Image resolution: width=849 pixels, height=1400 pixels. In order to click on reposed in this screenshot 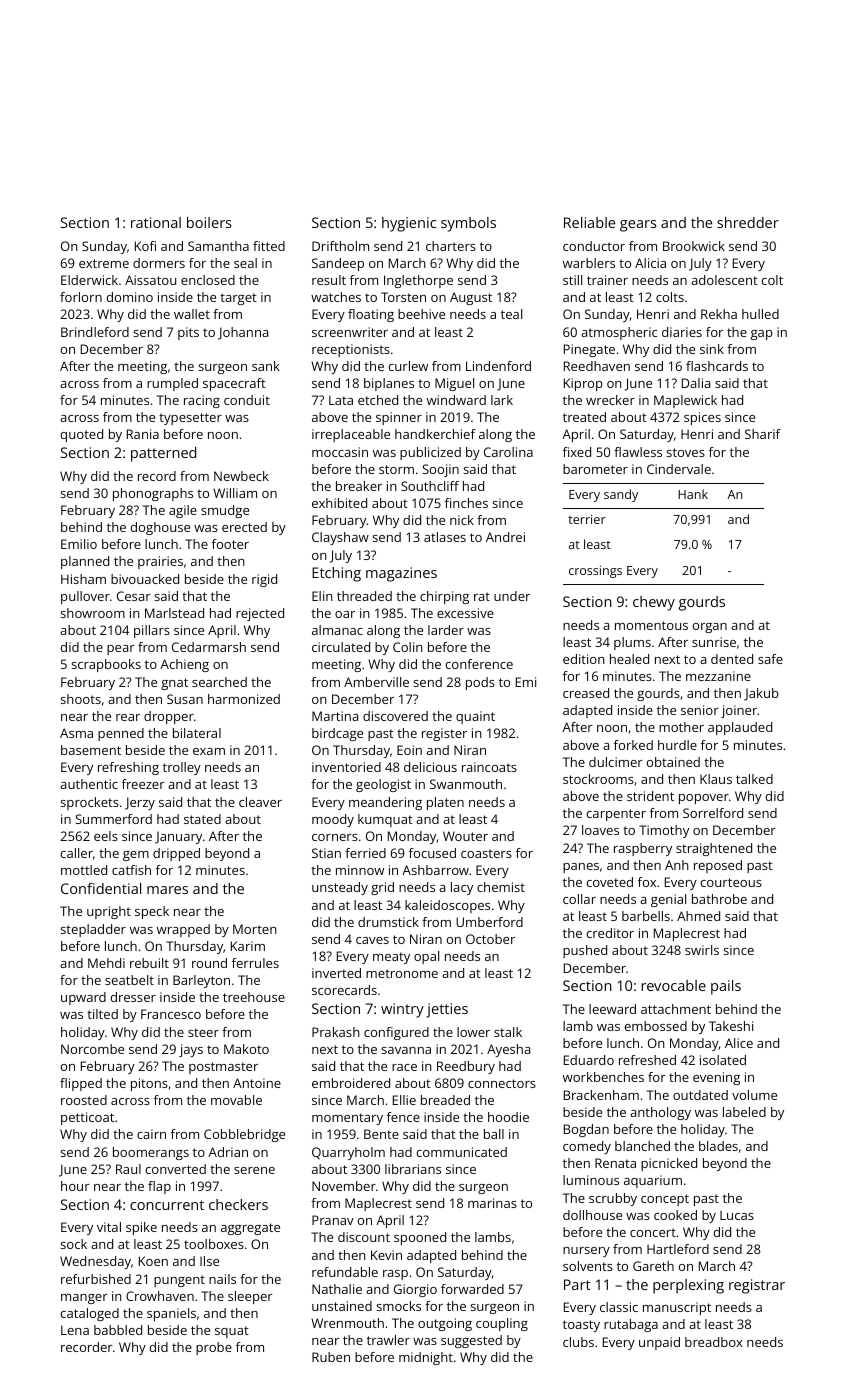, I will do `click(718, 866)`.
